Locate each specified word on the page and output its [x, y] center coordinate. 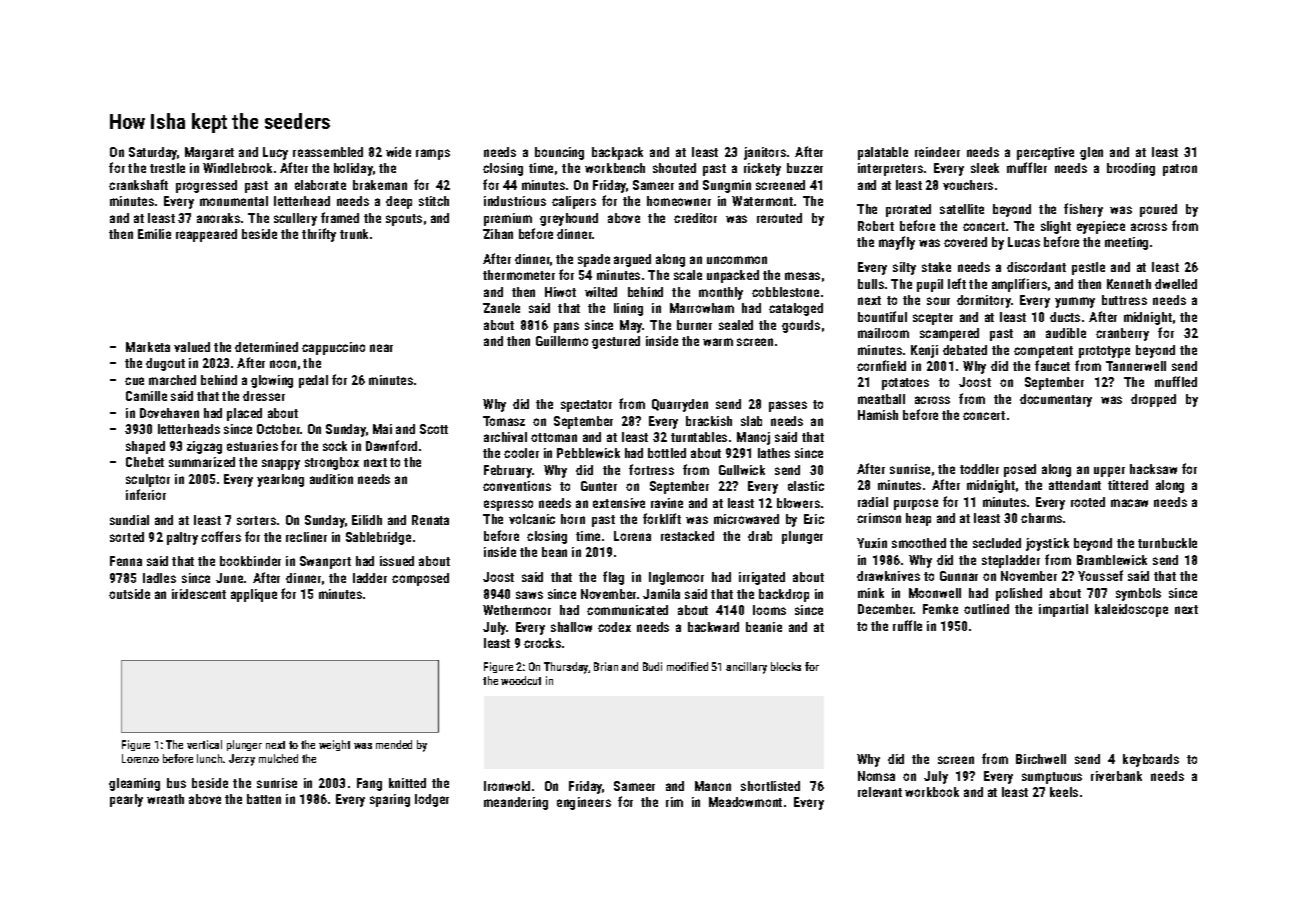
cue [134, 381]
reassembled [328, 152]
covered [965, 242]
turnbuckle [1167, 543]
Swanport [325, 562]
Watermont [762, 201]
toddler [979, 469]
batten [264, 799]
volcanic [532, 519]
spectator [586, 406]
